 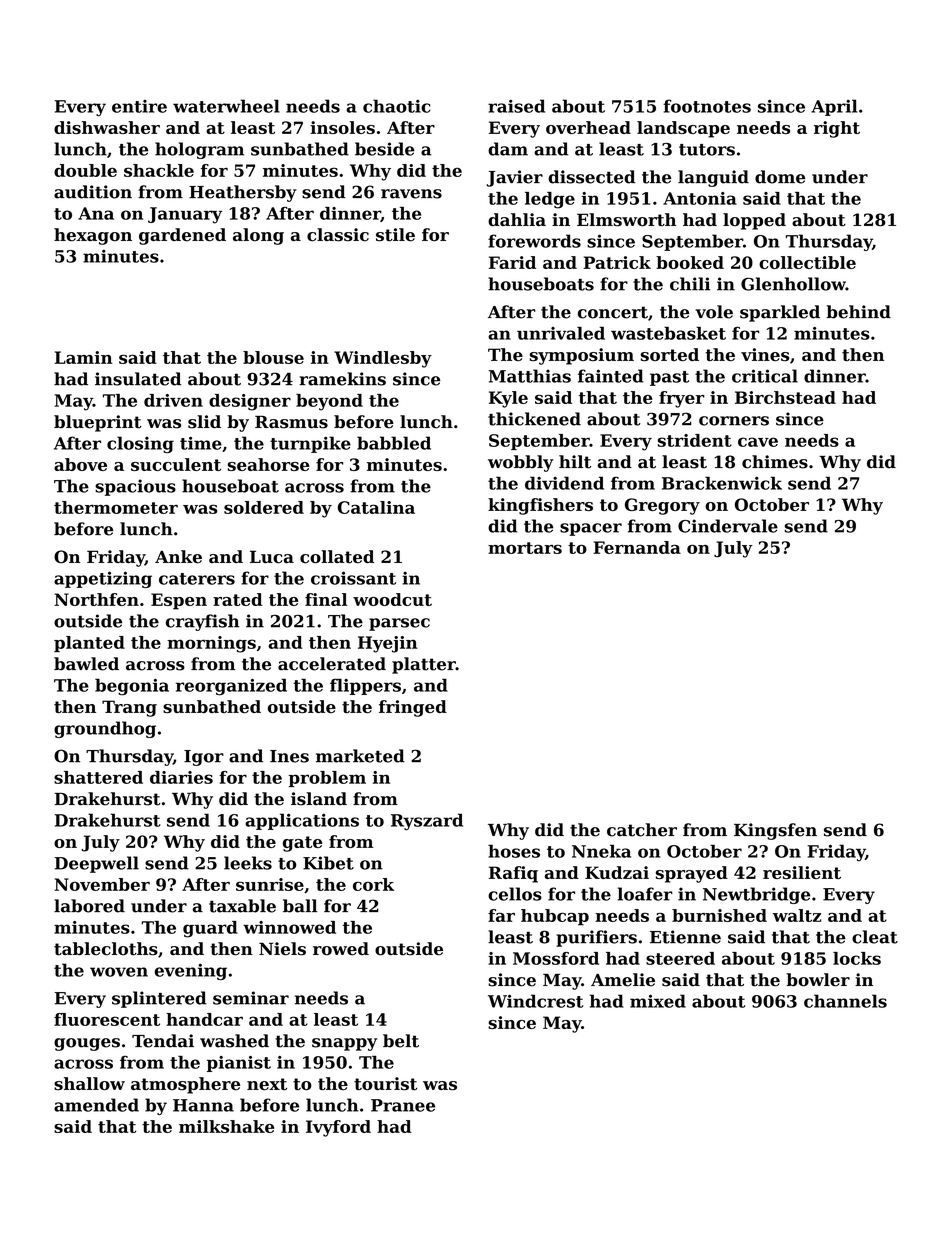 I want to click on cork, so click(x=373, y=884).
